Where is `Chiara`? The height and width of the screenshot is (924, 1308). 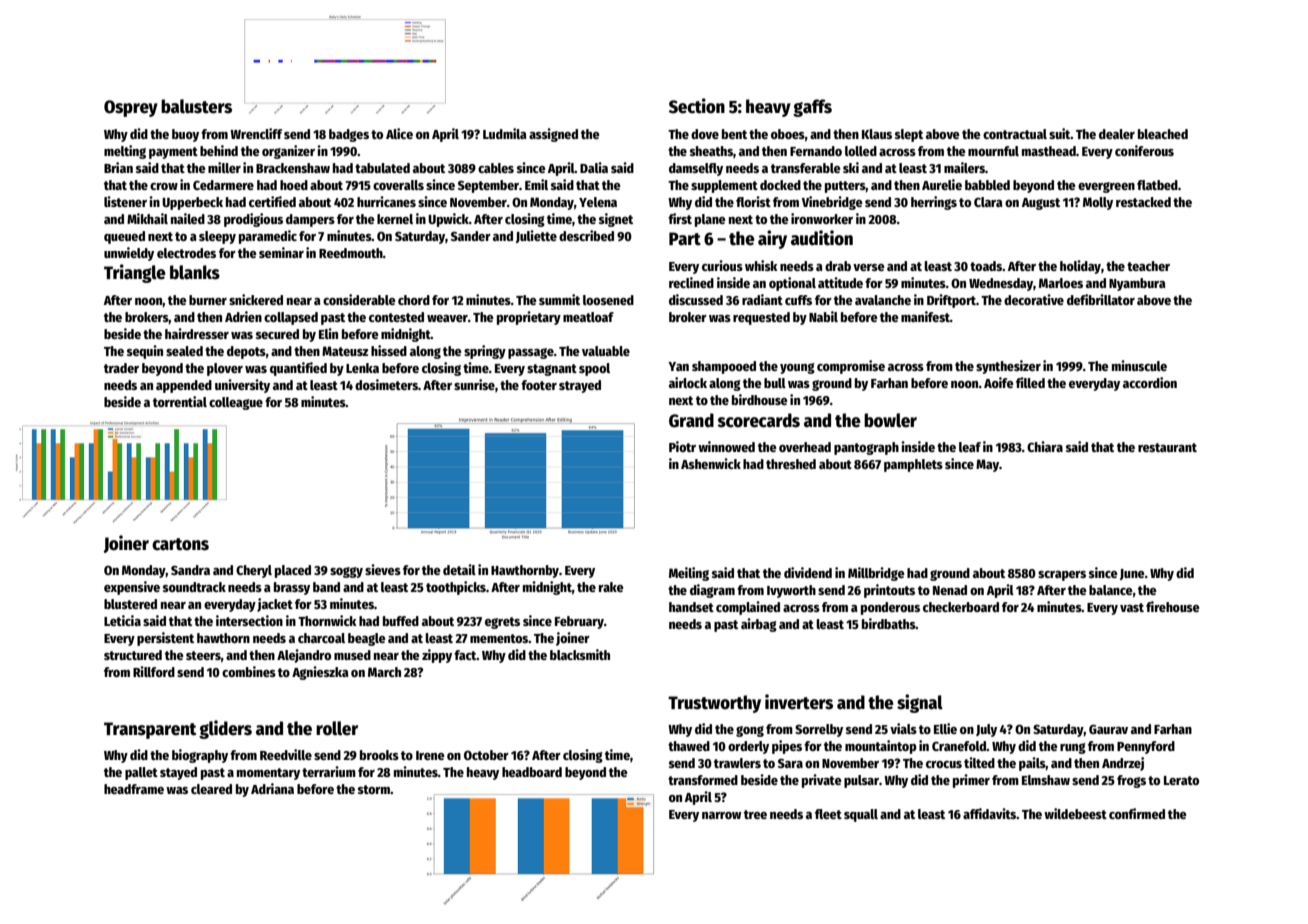 Chiara is located at coordinates (1045, 446).
